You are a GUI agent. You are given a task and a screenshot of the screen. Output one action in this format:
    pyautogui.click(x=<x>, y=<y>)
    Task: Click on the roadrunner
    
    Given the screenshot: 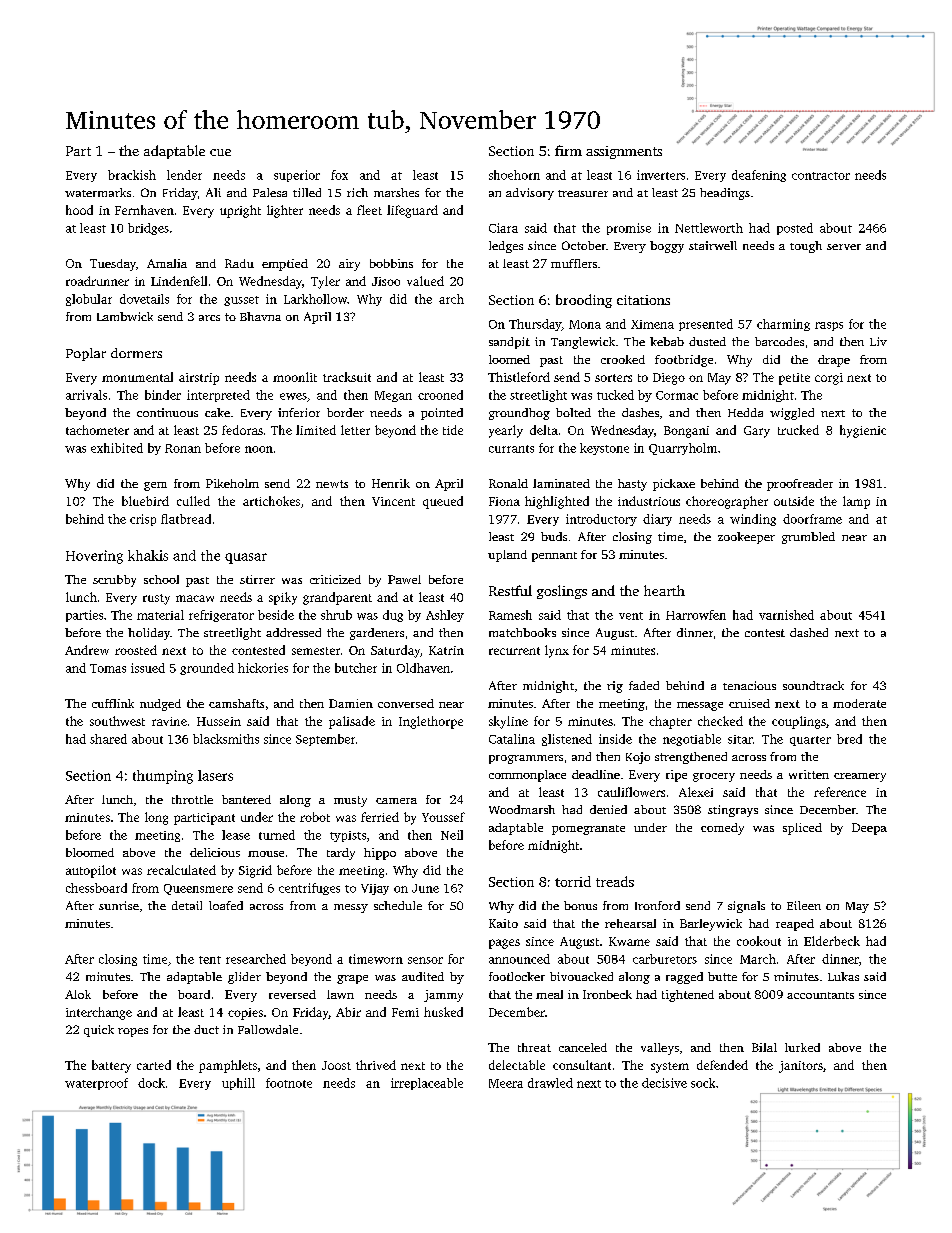 What is the action you would take?
    pyautogui.click(x=97, y=281)
